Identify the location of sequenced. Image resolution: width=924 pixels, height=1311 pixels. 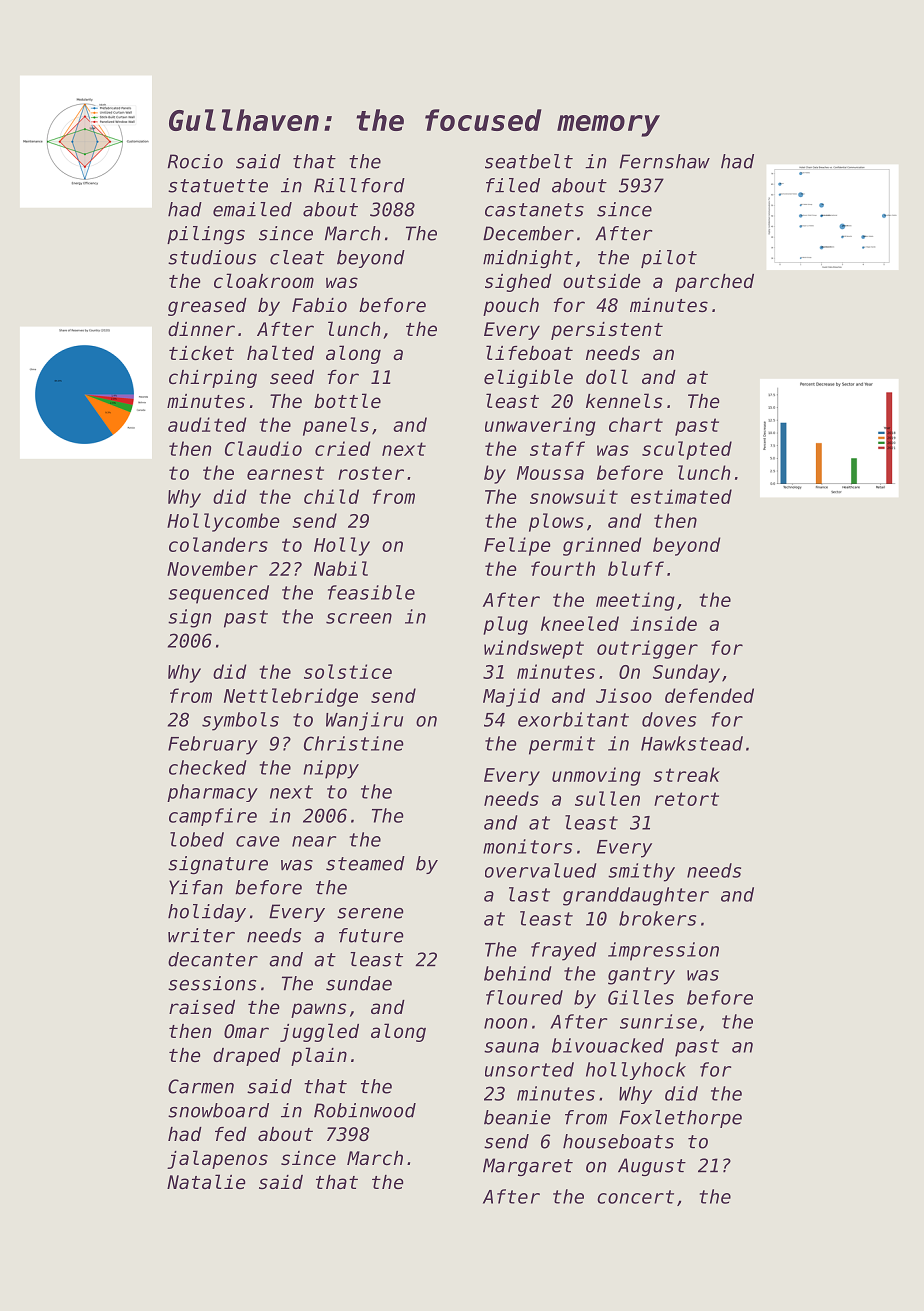
(218, 594).
